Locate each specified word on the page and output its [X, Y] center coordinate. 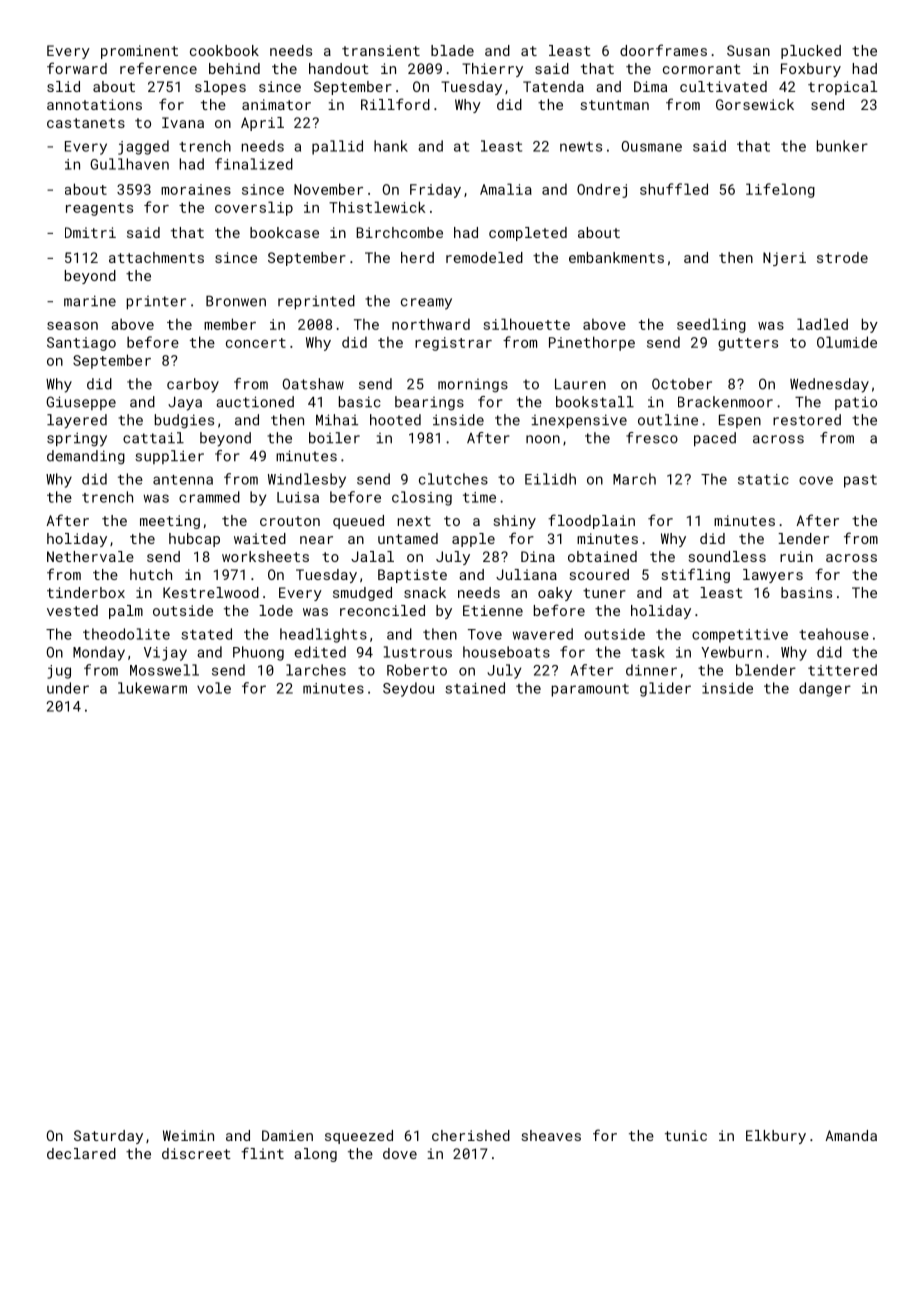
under [68, 688]
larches [316, 670]
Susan [748, 50]
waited [260, 538]
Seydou [408, 689]
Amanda [851, 1135]
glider [665, 689]
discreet [196, 1153]
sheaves [551, 1135]
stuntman [615, 105]
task [648, 652]
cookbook [224, 50]
